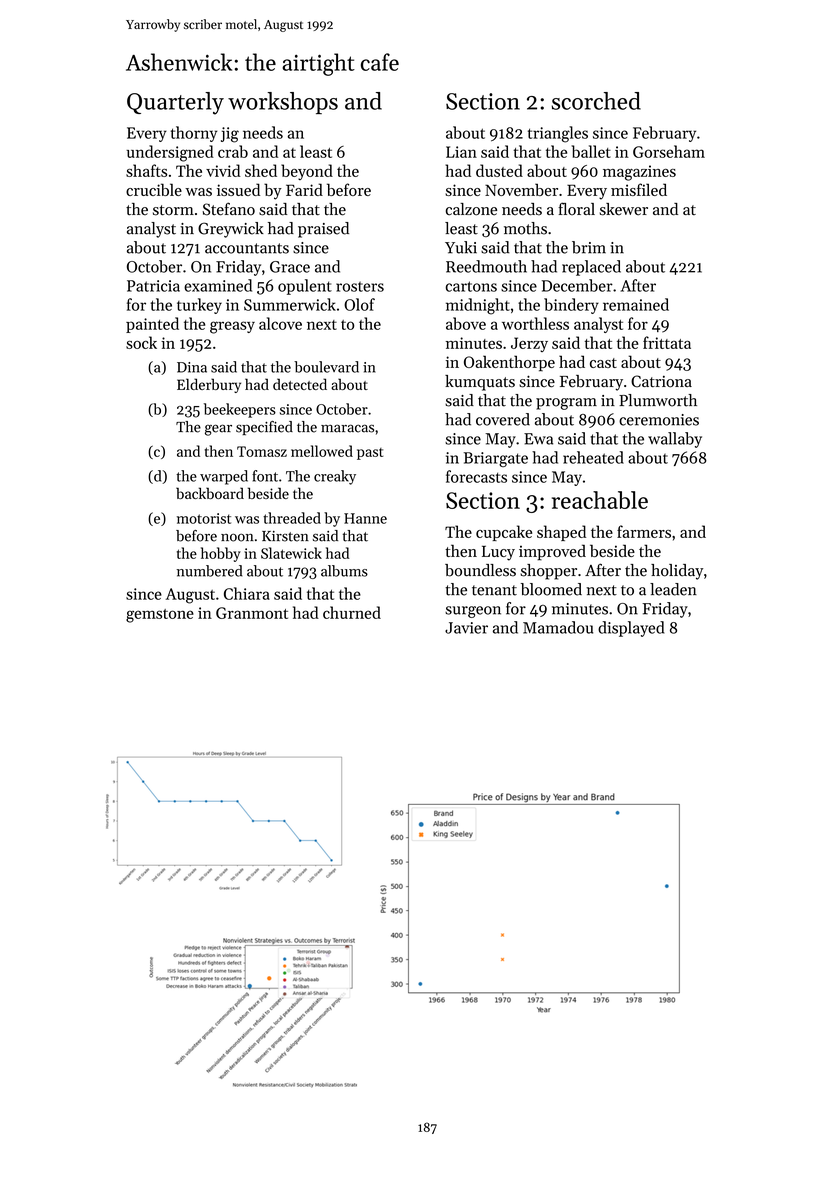 This image has height=1185, width=835. Describe the element at coordinates (677, 572) in the image. I see `holiday` at that location.
